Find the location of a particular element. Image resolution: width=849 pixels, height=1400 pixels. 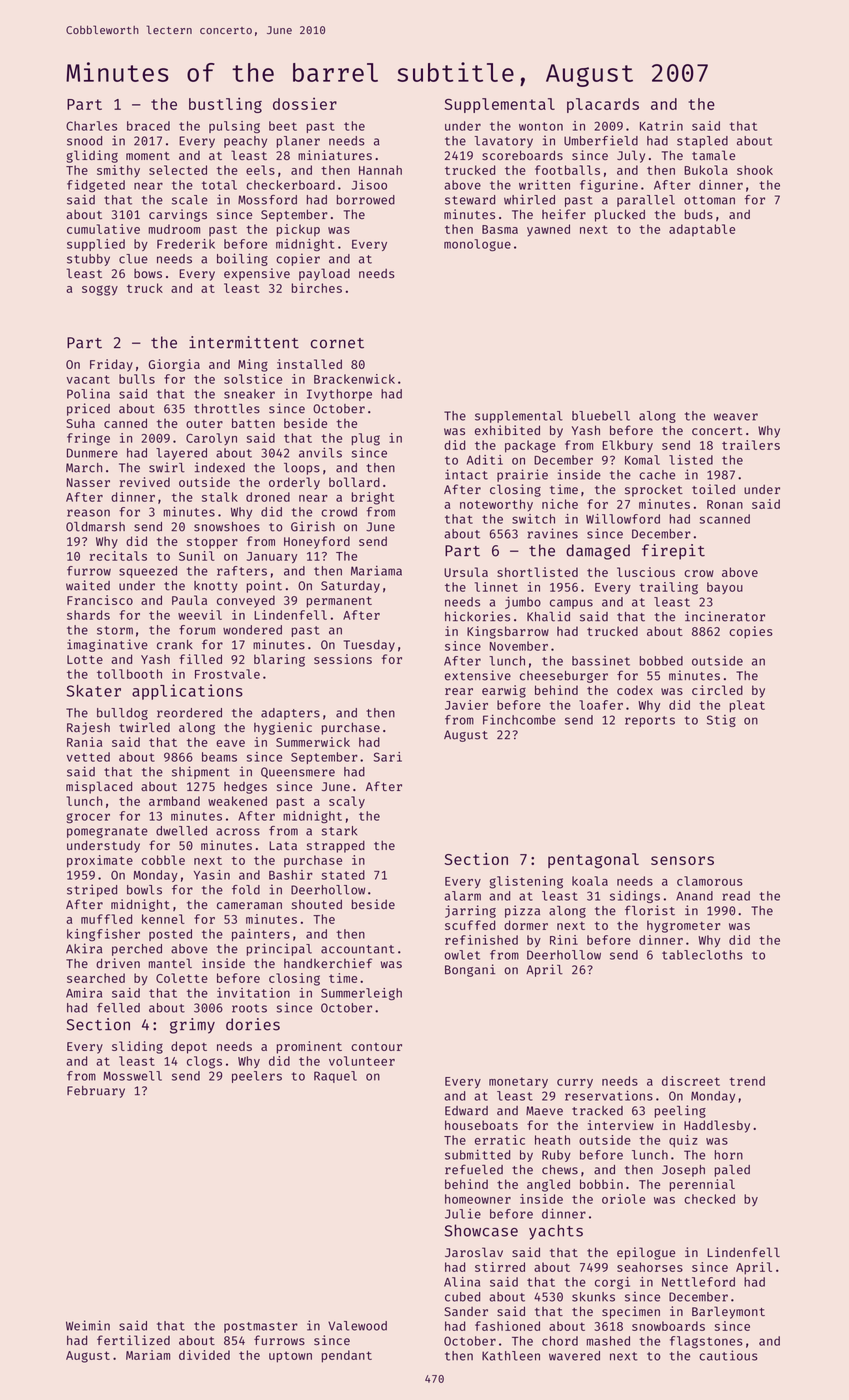

fertilized is located at coordinates (133, 1340).
